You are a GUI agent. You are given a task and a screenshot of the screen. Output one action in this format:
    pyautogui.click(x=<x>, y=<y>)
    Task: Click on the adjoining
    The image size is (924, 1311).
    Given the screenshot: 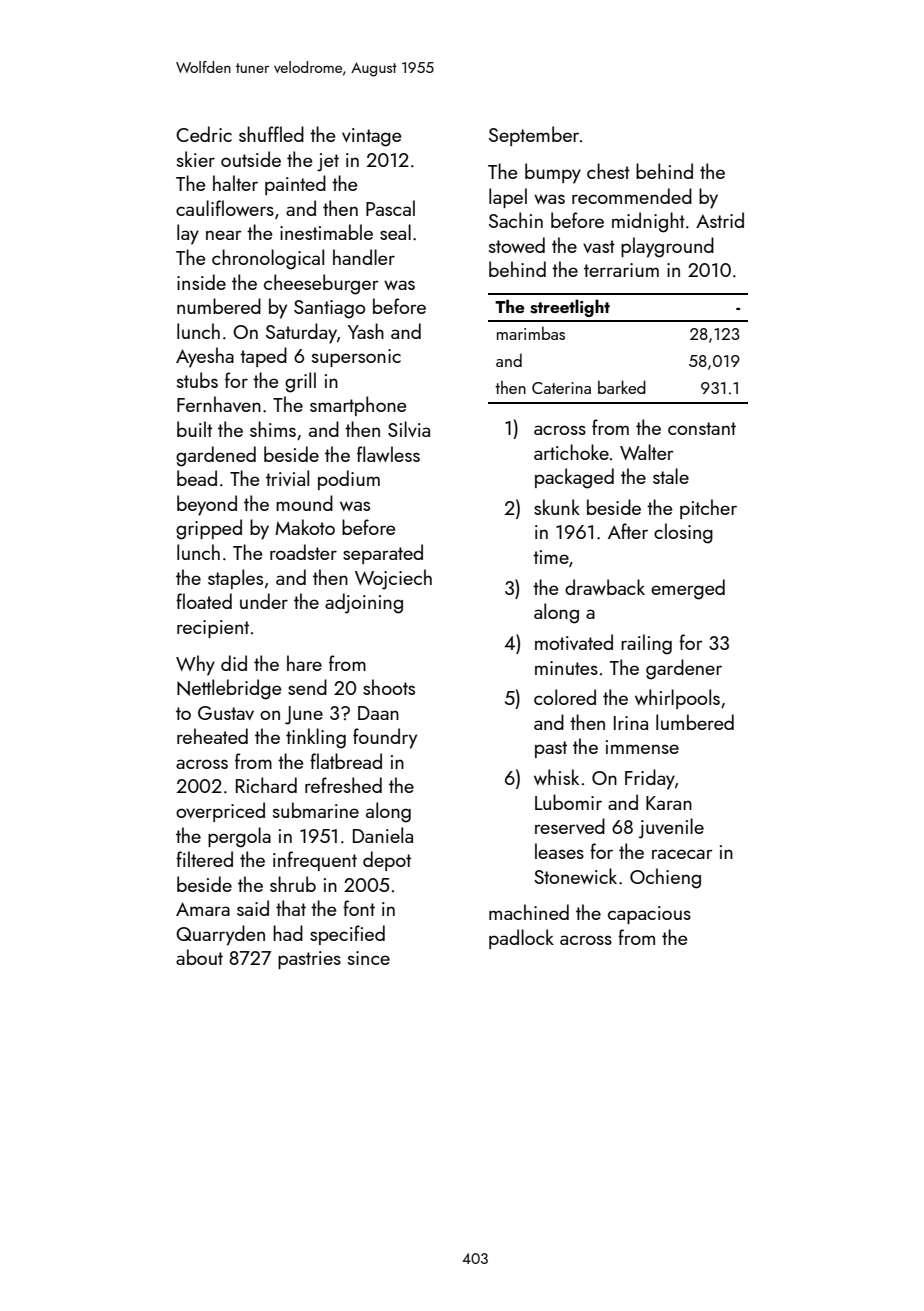 What is the action you would take?
    pyautogui.click(x=364, y=603)
